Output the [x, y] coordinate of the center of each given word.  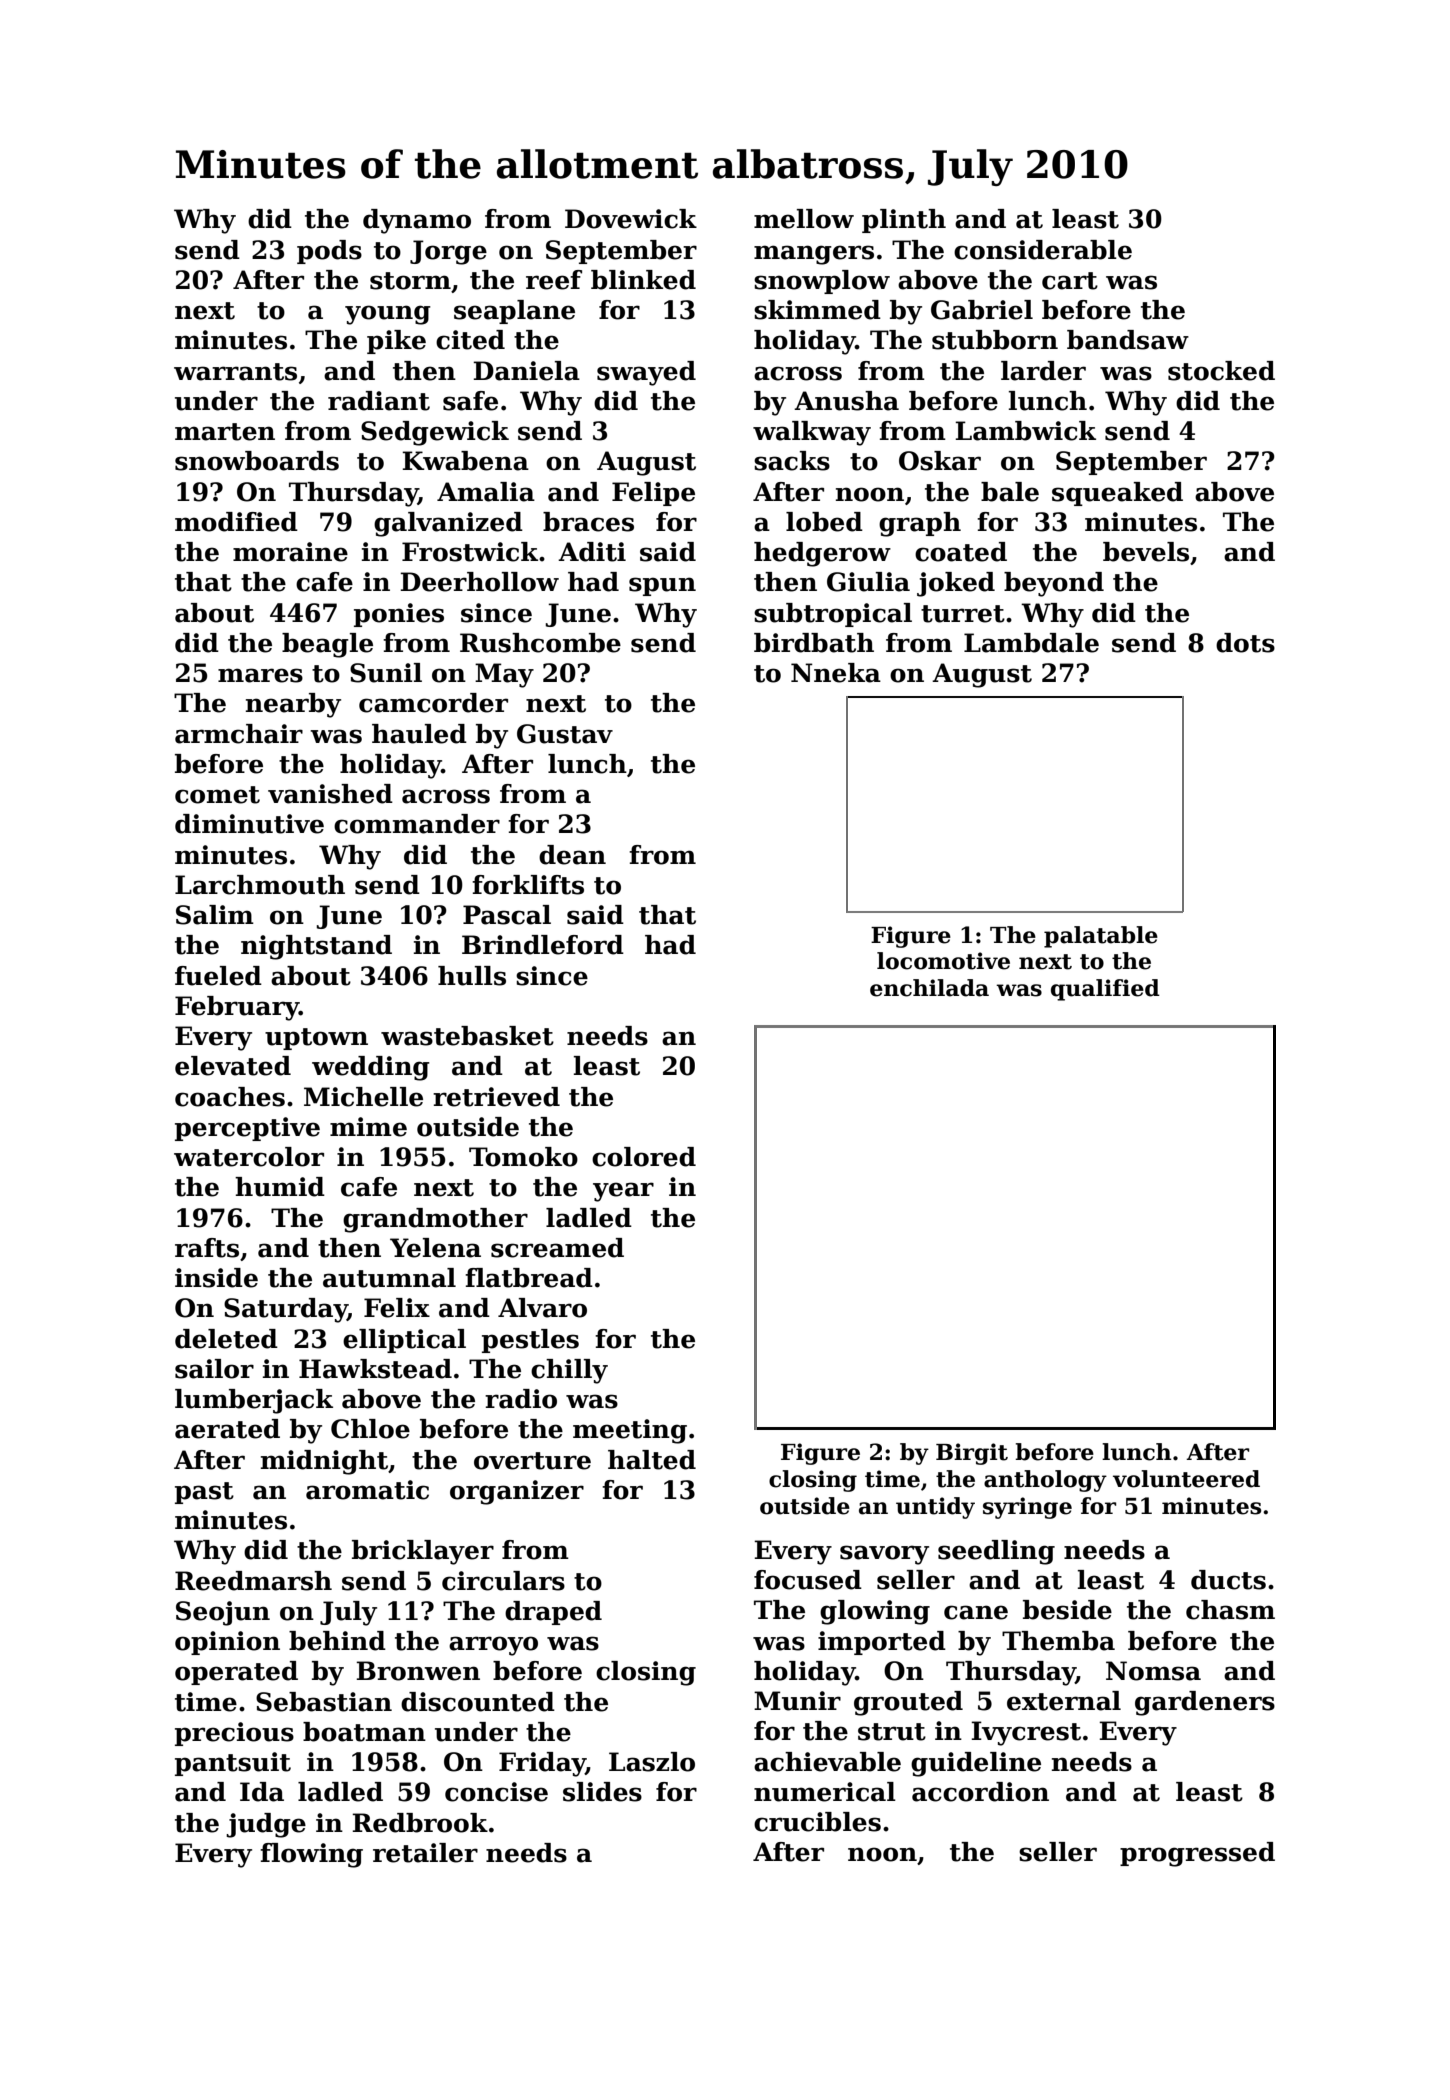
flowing [311, 1855]
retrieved [496, 1097]
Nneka [836, 673]
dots [1245, 643]
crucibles [817, 1822]
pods [329, 252]
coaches [230, 1097]
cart [1070, 281]
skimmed [817, 310]
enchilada [929, 988]
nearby [293, 705]
